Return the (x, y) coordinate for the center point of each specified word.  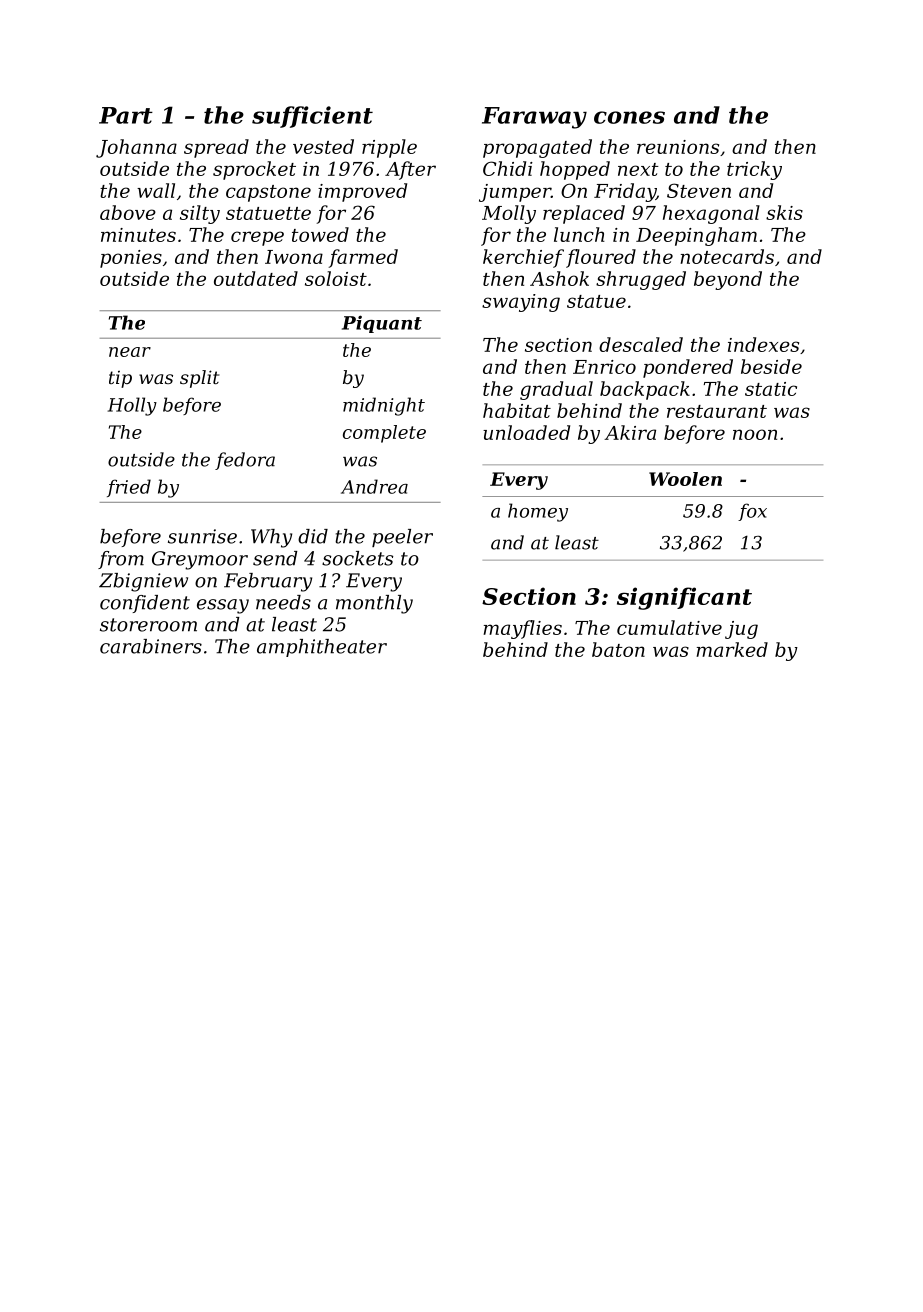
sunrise (202, 536)
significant (684, 598)
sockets (357, 558)
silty (200, 214)
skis (784, 212)
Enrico (604, 367)
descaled (641, 344)
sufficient (312, 117)
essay (223, 606)
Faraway (534, 118)
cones (629, 117)
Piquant (382, 324)
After (410, 170)
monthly (374, 604)
